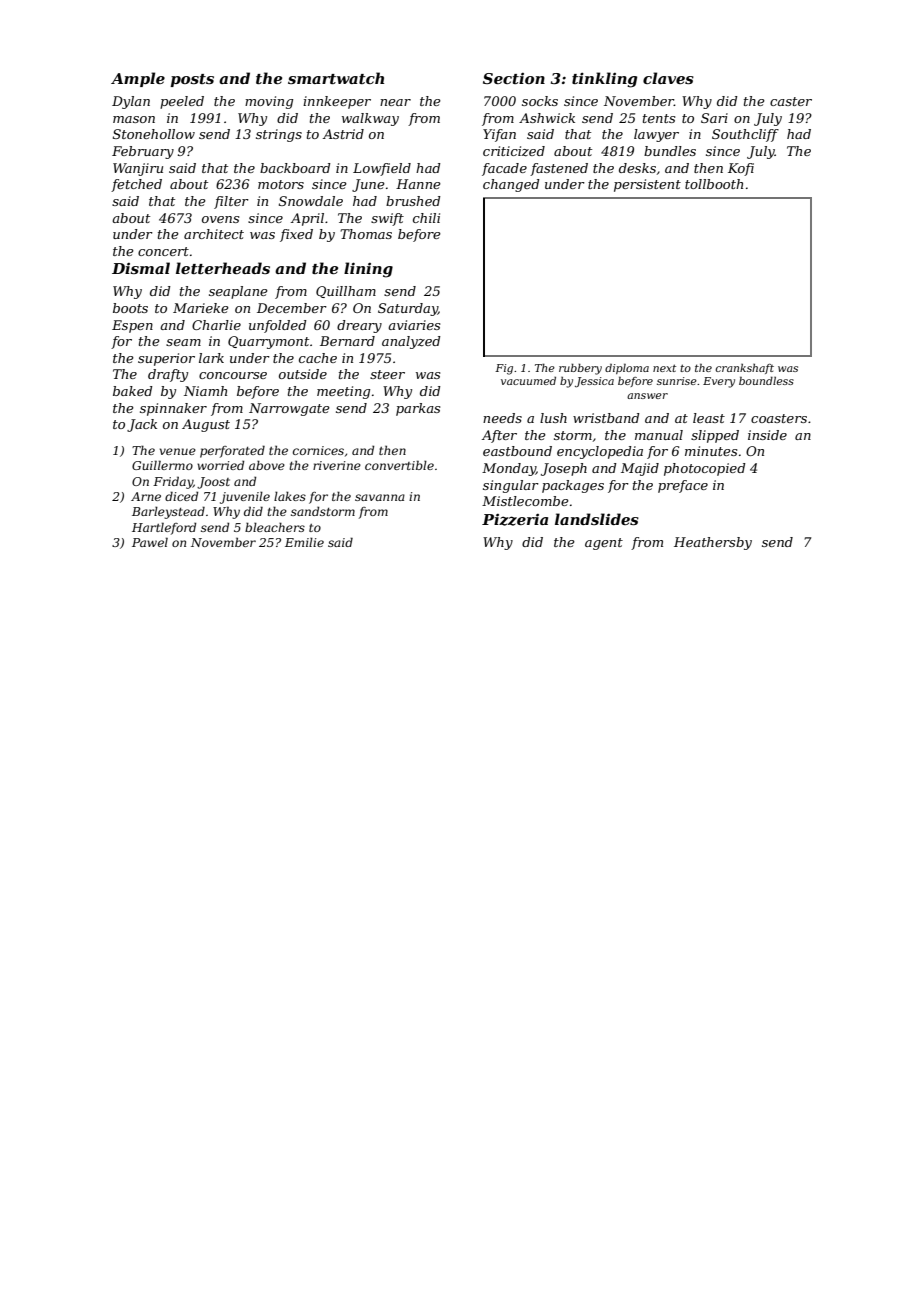  Describe the element at coordinates (604, 544) in the screenshot. I see `agent` at that location.
